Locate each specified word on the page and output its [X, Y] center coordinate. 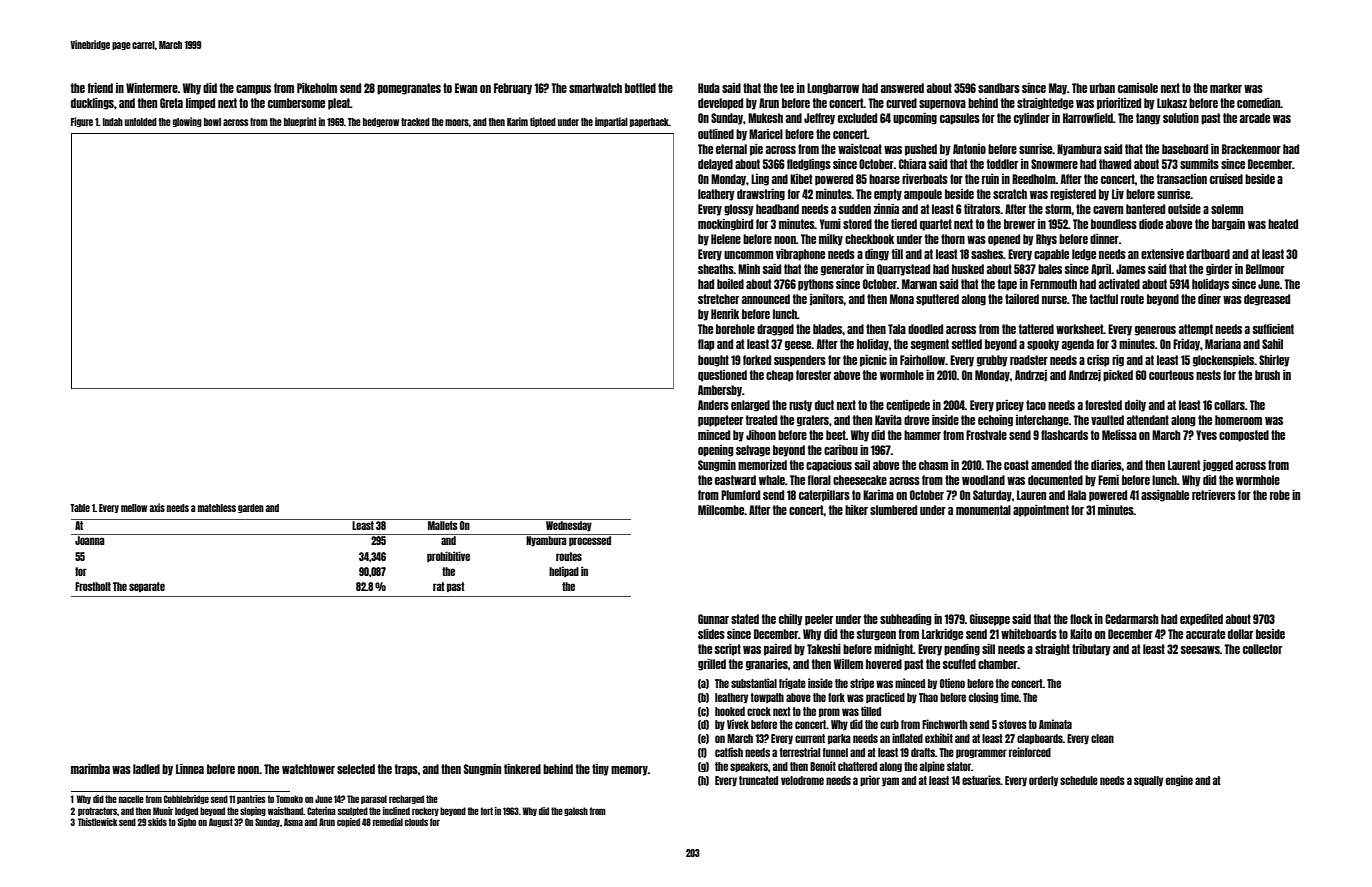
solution [1181, 117]
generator [842, 270]
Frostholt [93, 586]
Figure [82, 122]
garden [251, 508]
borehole [735, 329]
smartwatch [595, 88]
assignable [1165, 495]
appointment [1041, 510]
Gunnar [713, 619]
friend [100, 87]
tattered [1036, 329]
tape [1007, 285]
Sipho [187, 822]
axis [157, 507]
